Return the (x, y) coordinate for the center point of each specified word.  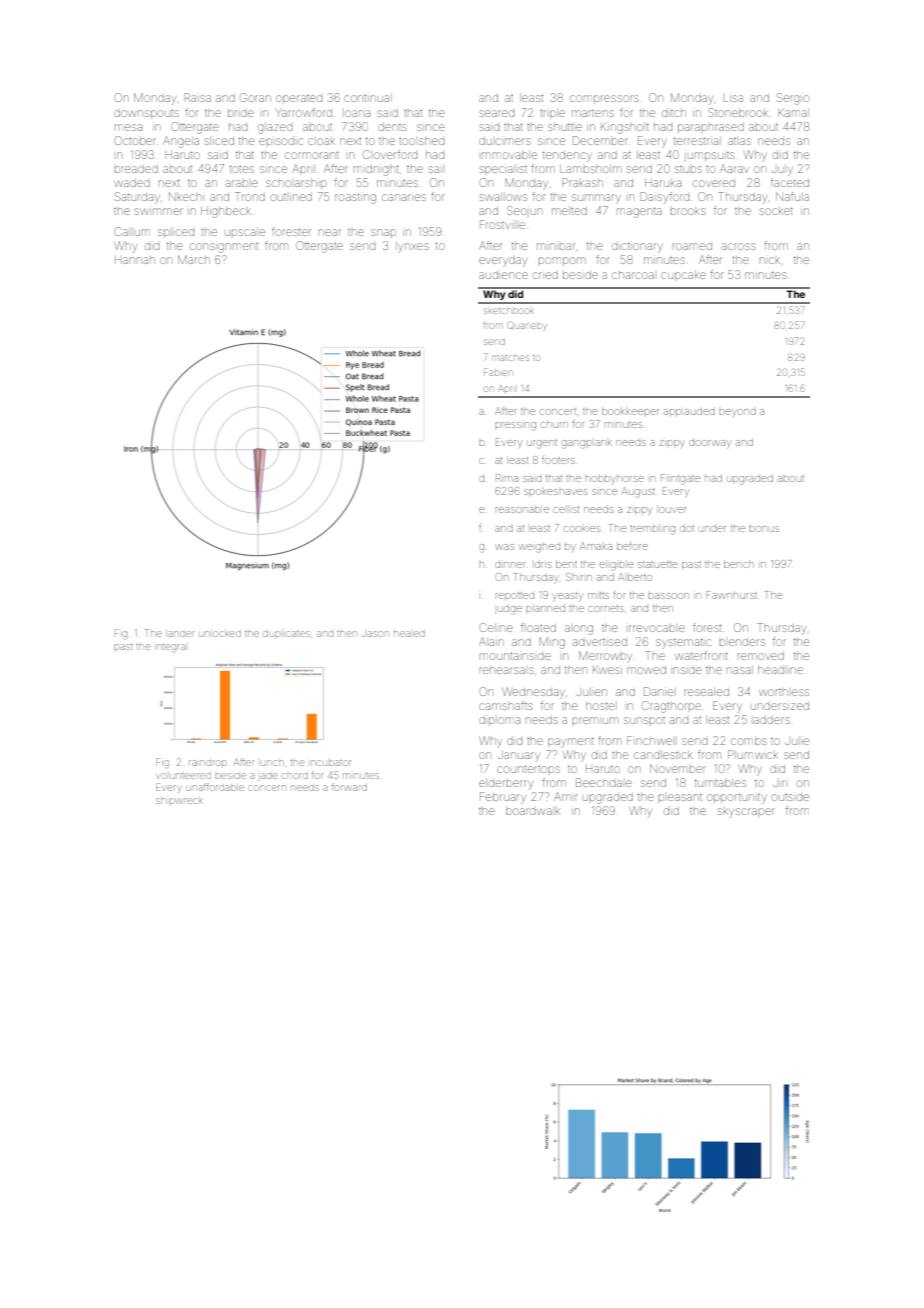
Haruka (663, 183)
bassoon (668, 596)
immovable (509, 155)
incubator (331, 762)
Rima (507, 478)
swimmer (159, 211)
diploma (499, 720)
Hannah (135, 260)
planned (545, 608)
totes (242, 169)
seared (497, 113)
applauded (689, 412)
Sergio (793, 99)
